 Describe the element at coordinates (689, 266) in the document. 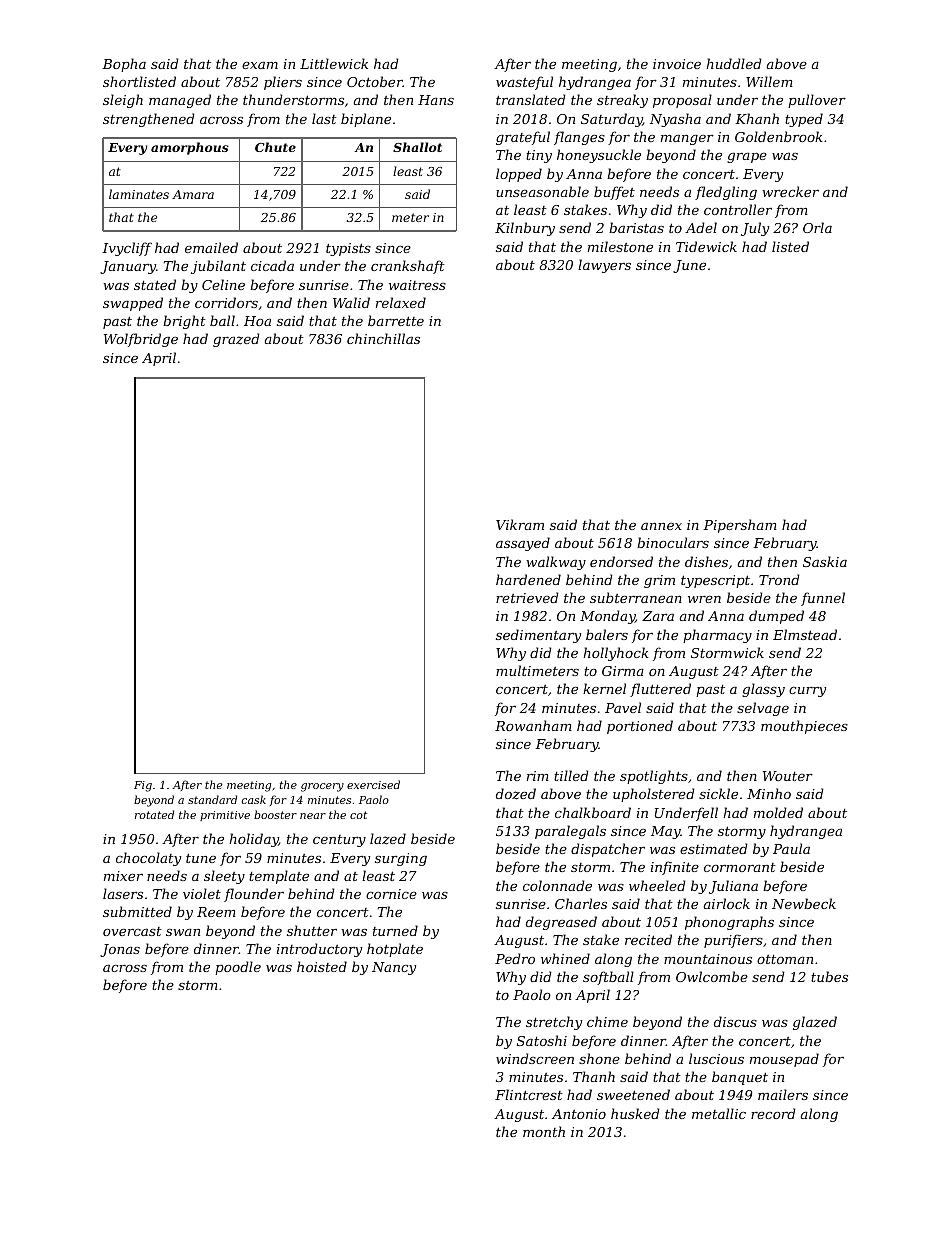

I see `June` at that location.
